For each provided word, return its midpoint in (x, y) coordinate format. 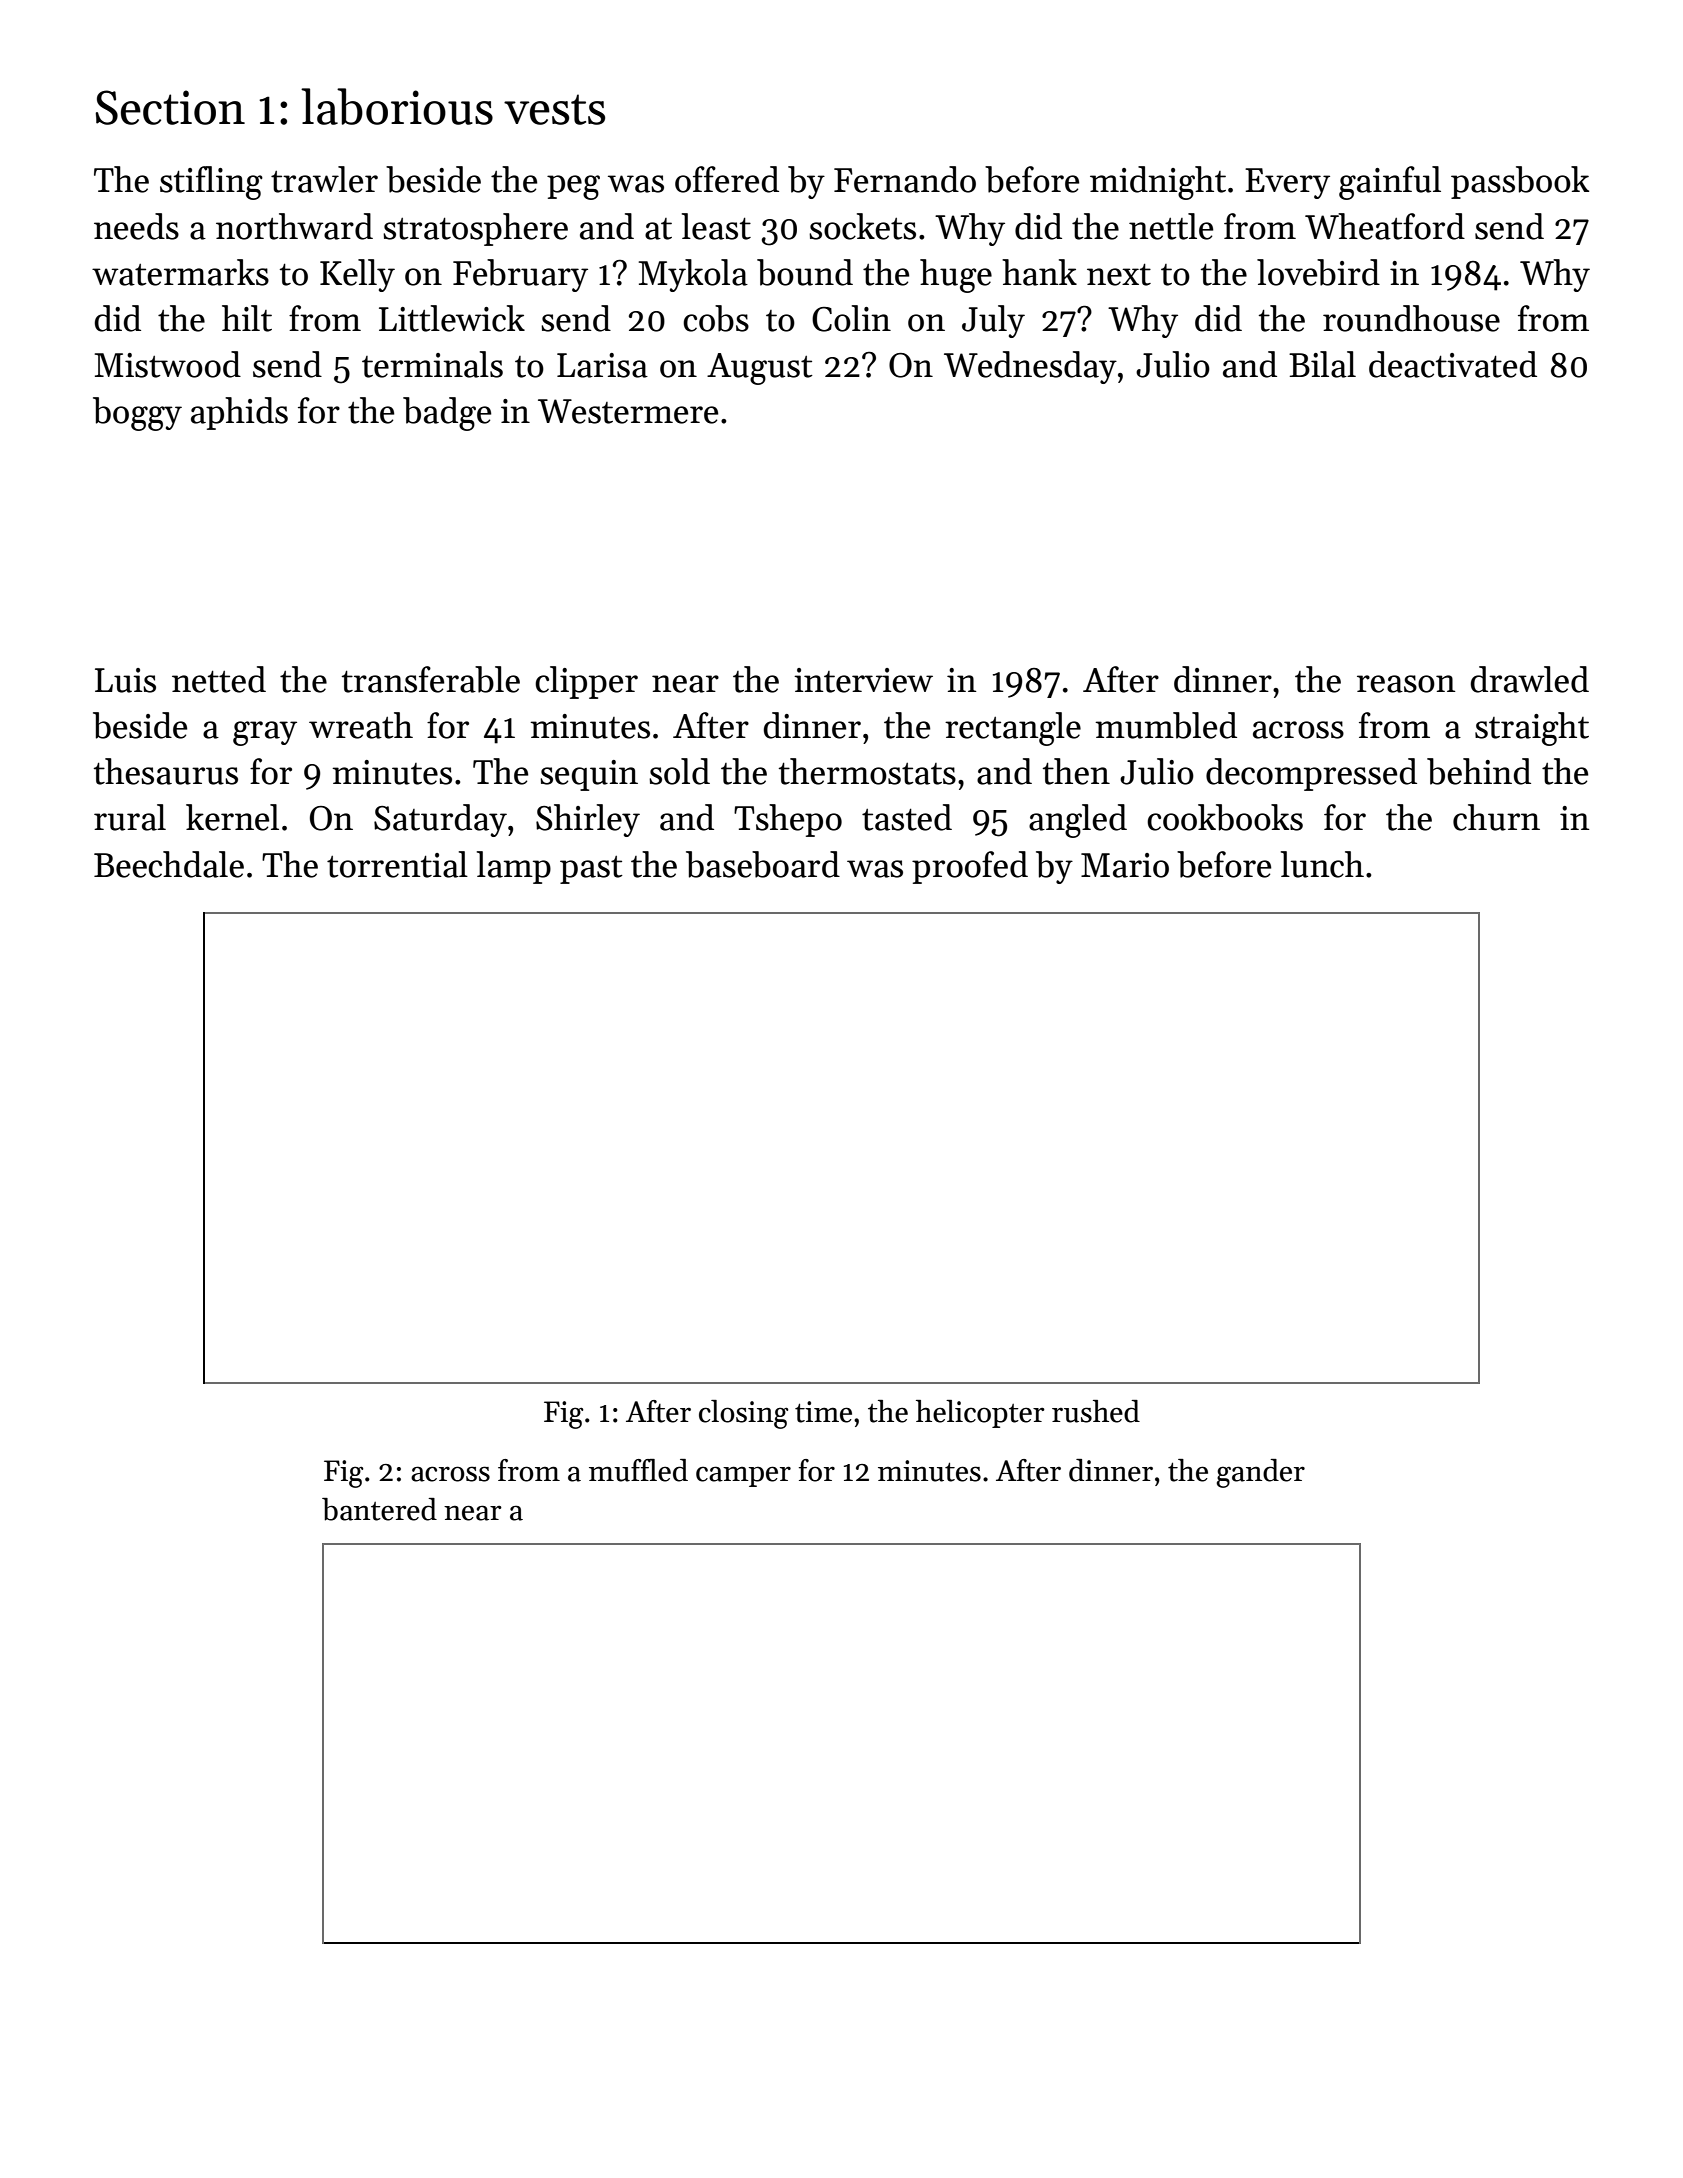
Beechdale (169, 864)
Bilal (1322, 364)
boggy (137, 414)
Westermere (628, 411)
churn (1496, 817)
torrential (397, 864)
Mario (1125, 865)
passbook (1520, 182)
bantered (379, 1509)
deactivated (1453, 364)
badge (447, 414)
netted (219, 679)
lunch (1322, 864)
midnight (1158, 183)
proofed (970, 867)
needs (136, 226)
